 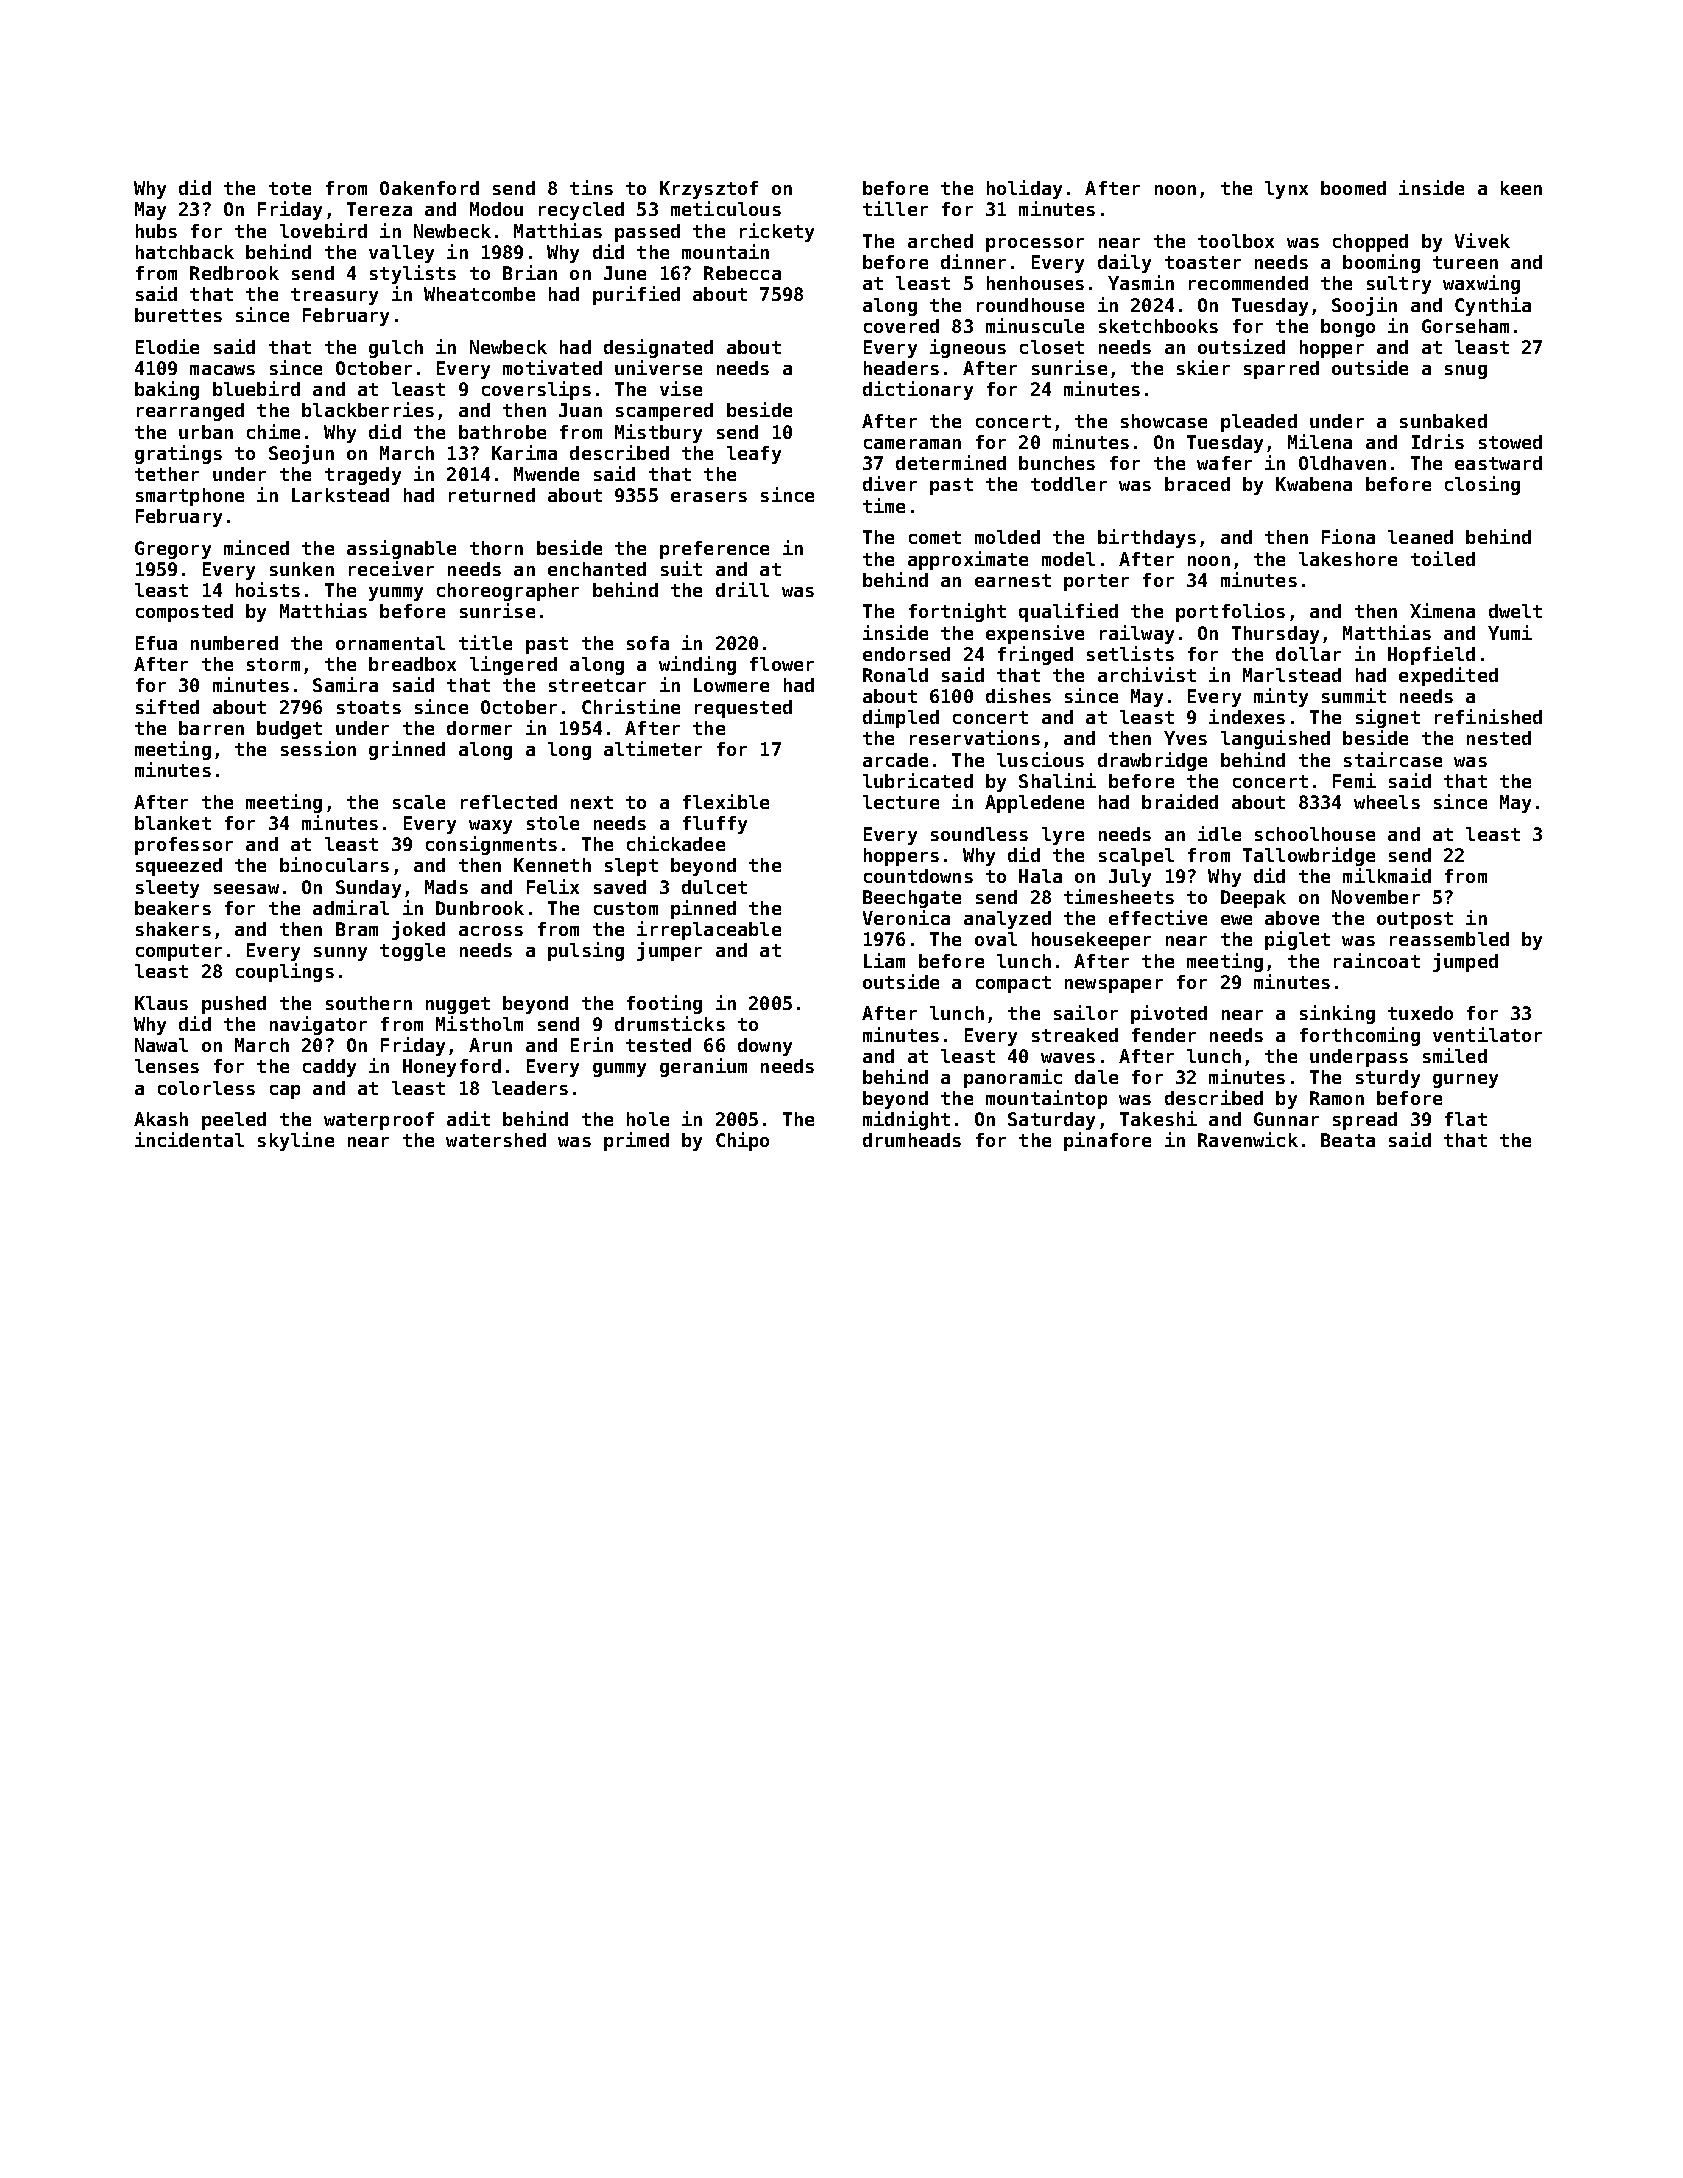 I want to click on Yumi, so click(x=1510, y=632).
